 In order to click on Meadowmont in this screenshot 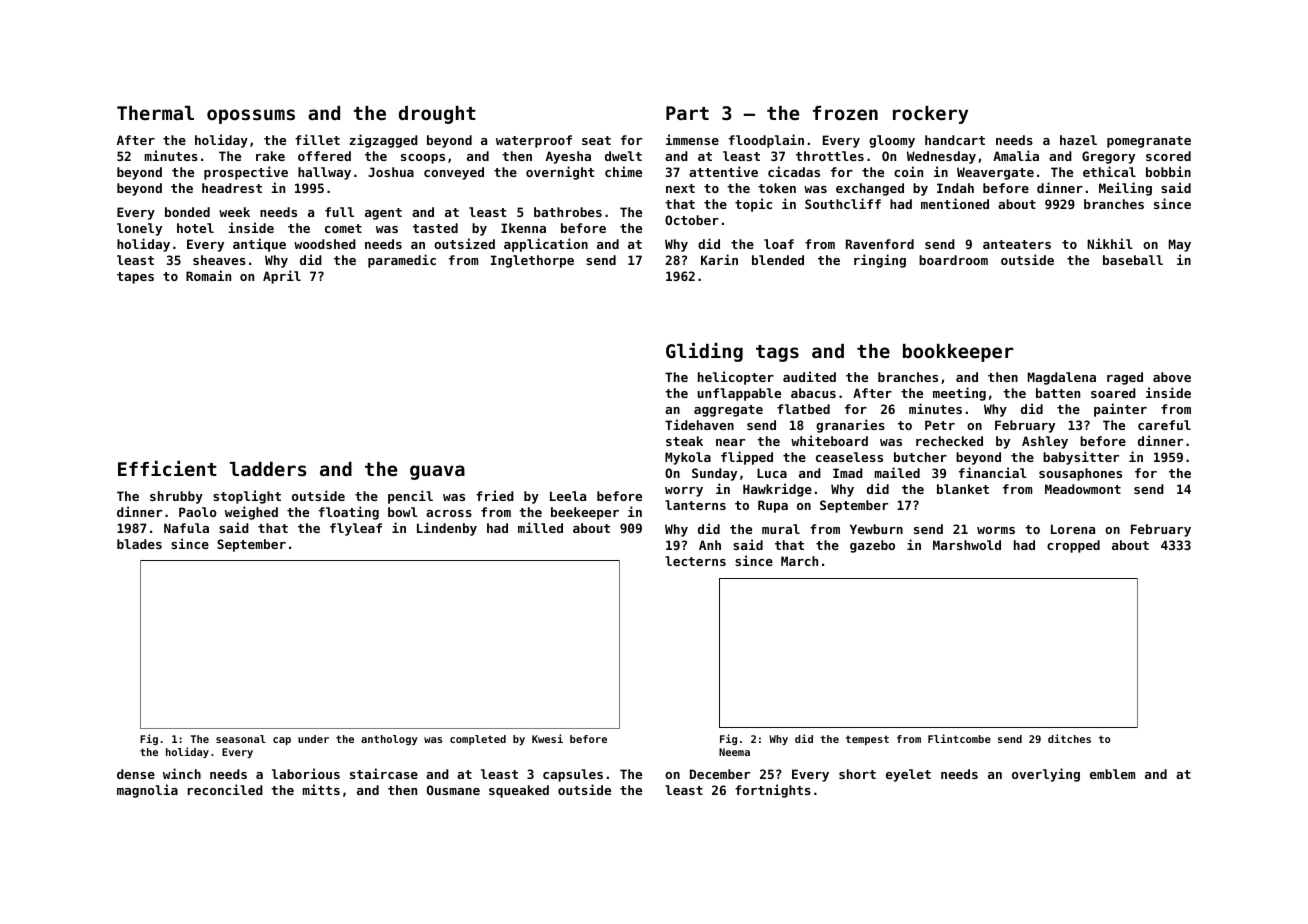, I will do `click(1083, 489)`.
